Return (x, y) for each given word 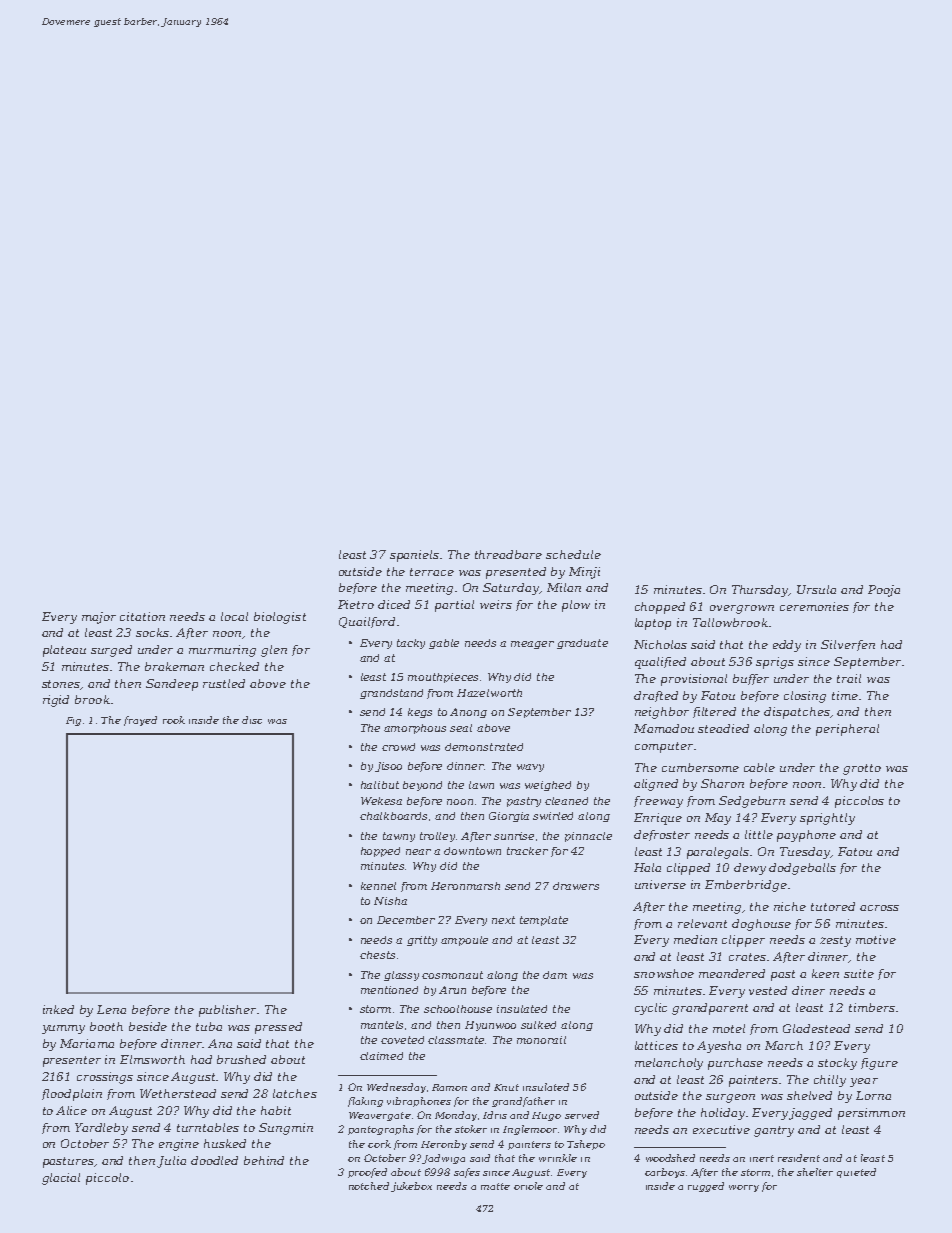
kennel (378, 886)
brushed (241, 1059)
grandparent (710, 1009)
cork (379, 1144)
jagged (810, 1114)
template (544, 921)
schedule (573, 554)
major (99, 618)
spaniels (415, 556)
